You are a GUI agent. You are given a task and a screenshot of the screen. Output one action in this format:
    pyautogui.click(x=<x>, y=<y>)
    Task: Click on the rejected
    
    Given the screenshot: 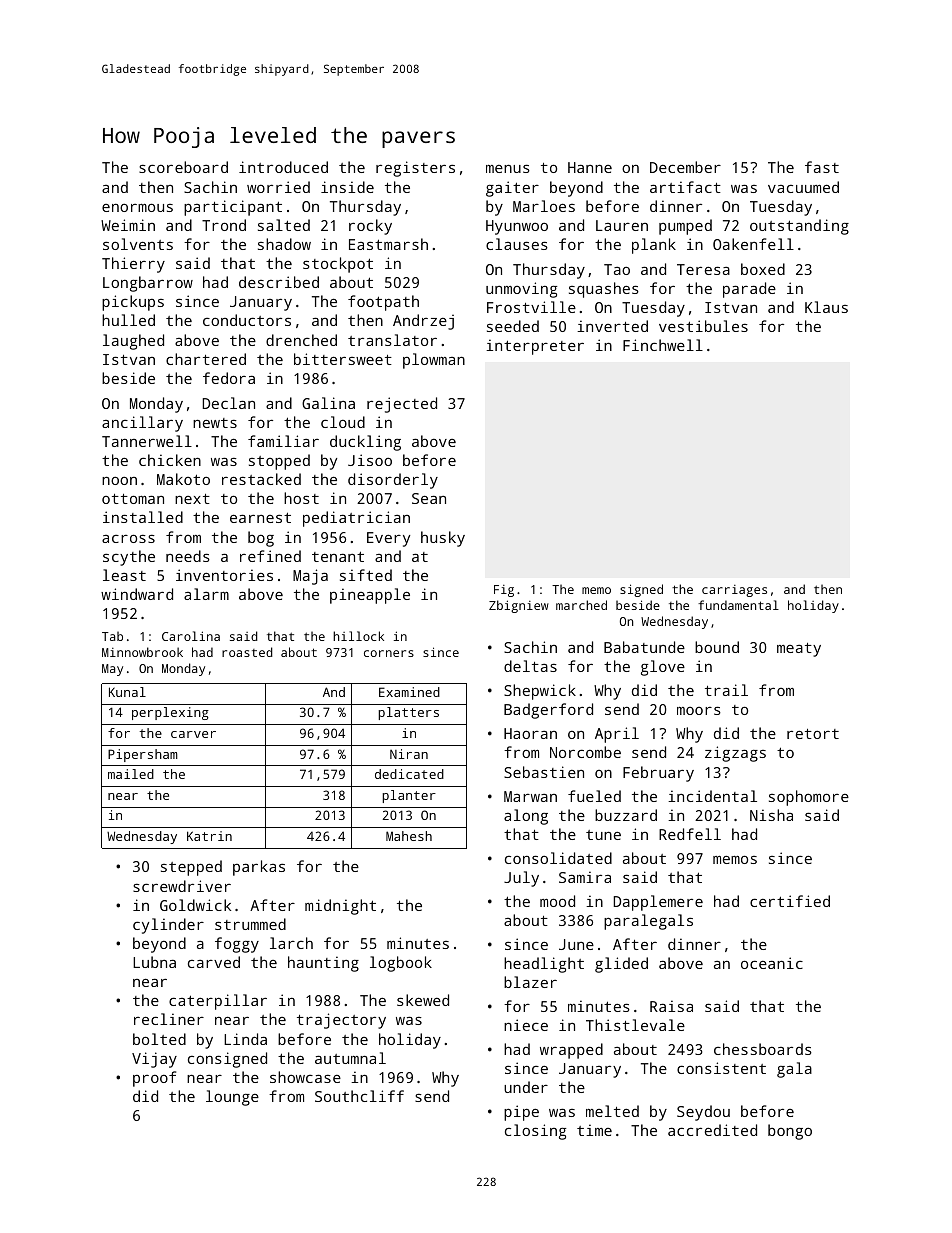 What is the action you would take?
    pyautogui.click(x=402, y=405)
